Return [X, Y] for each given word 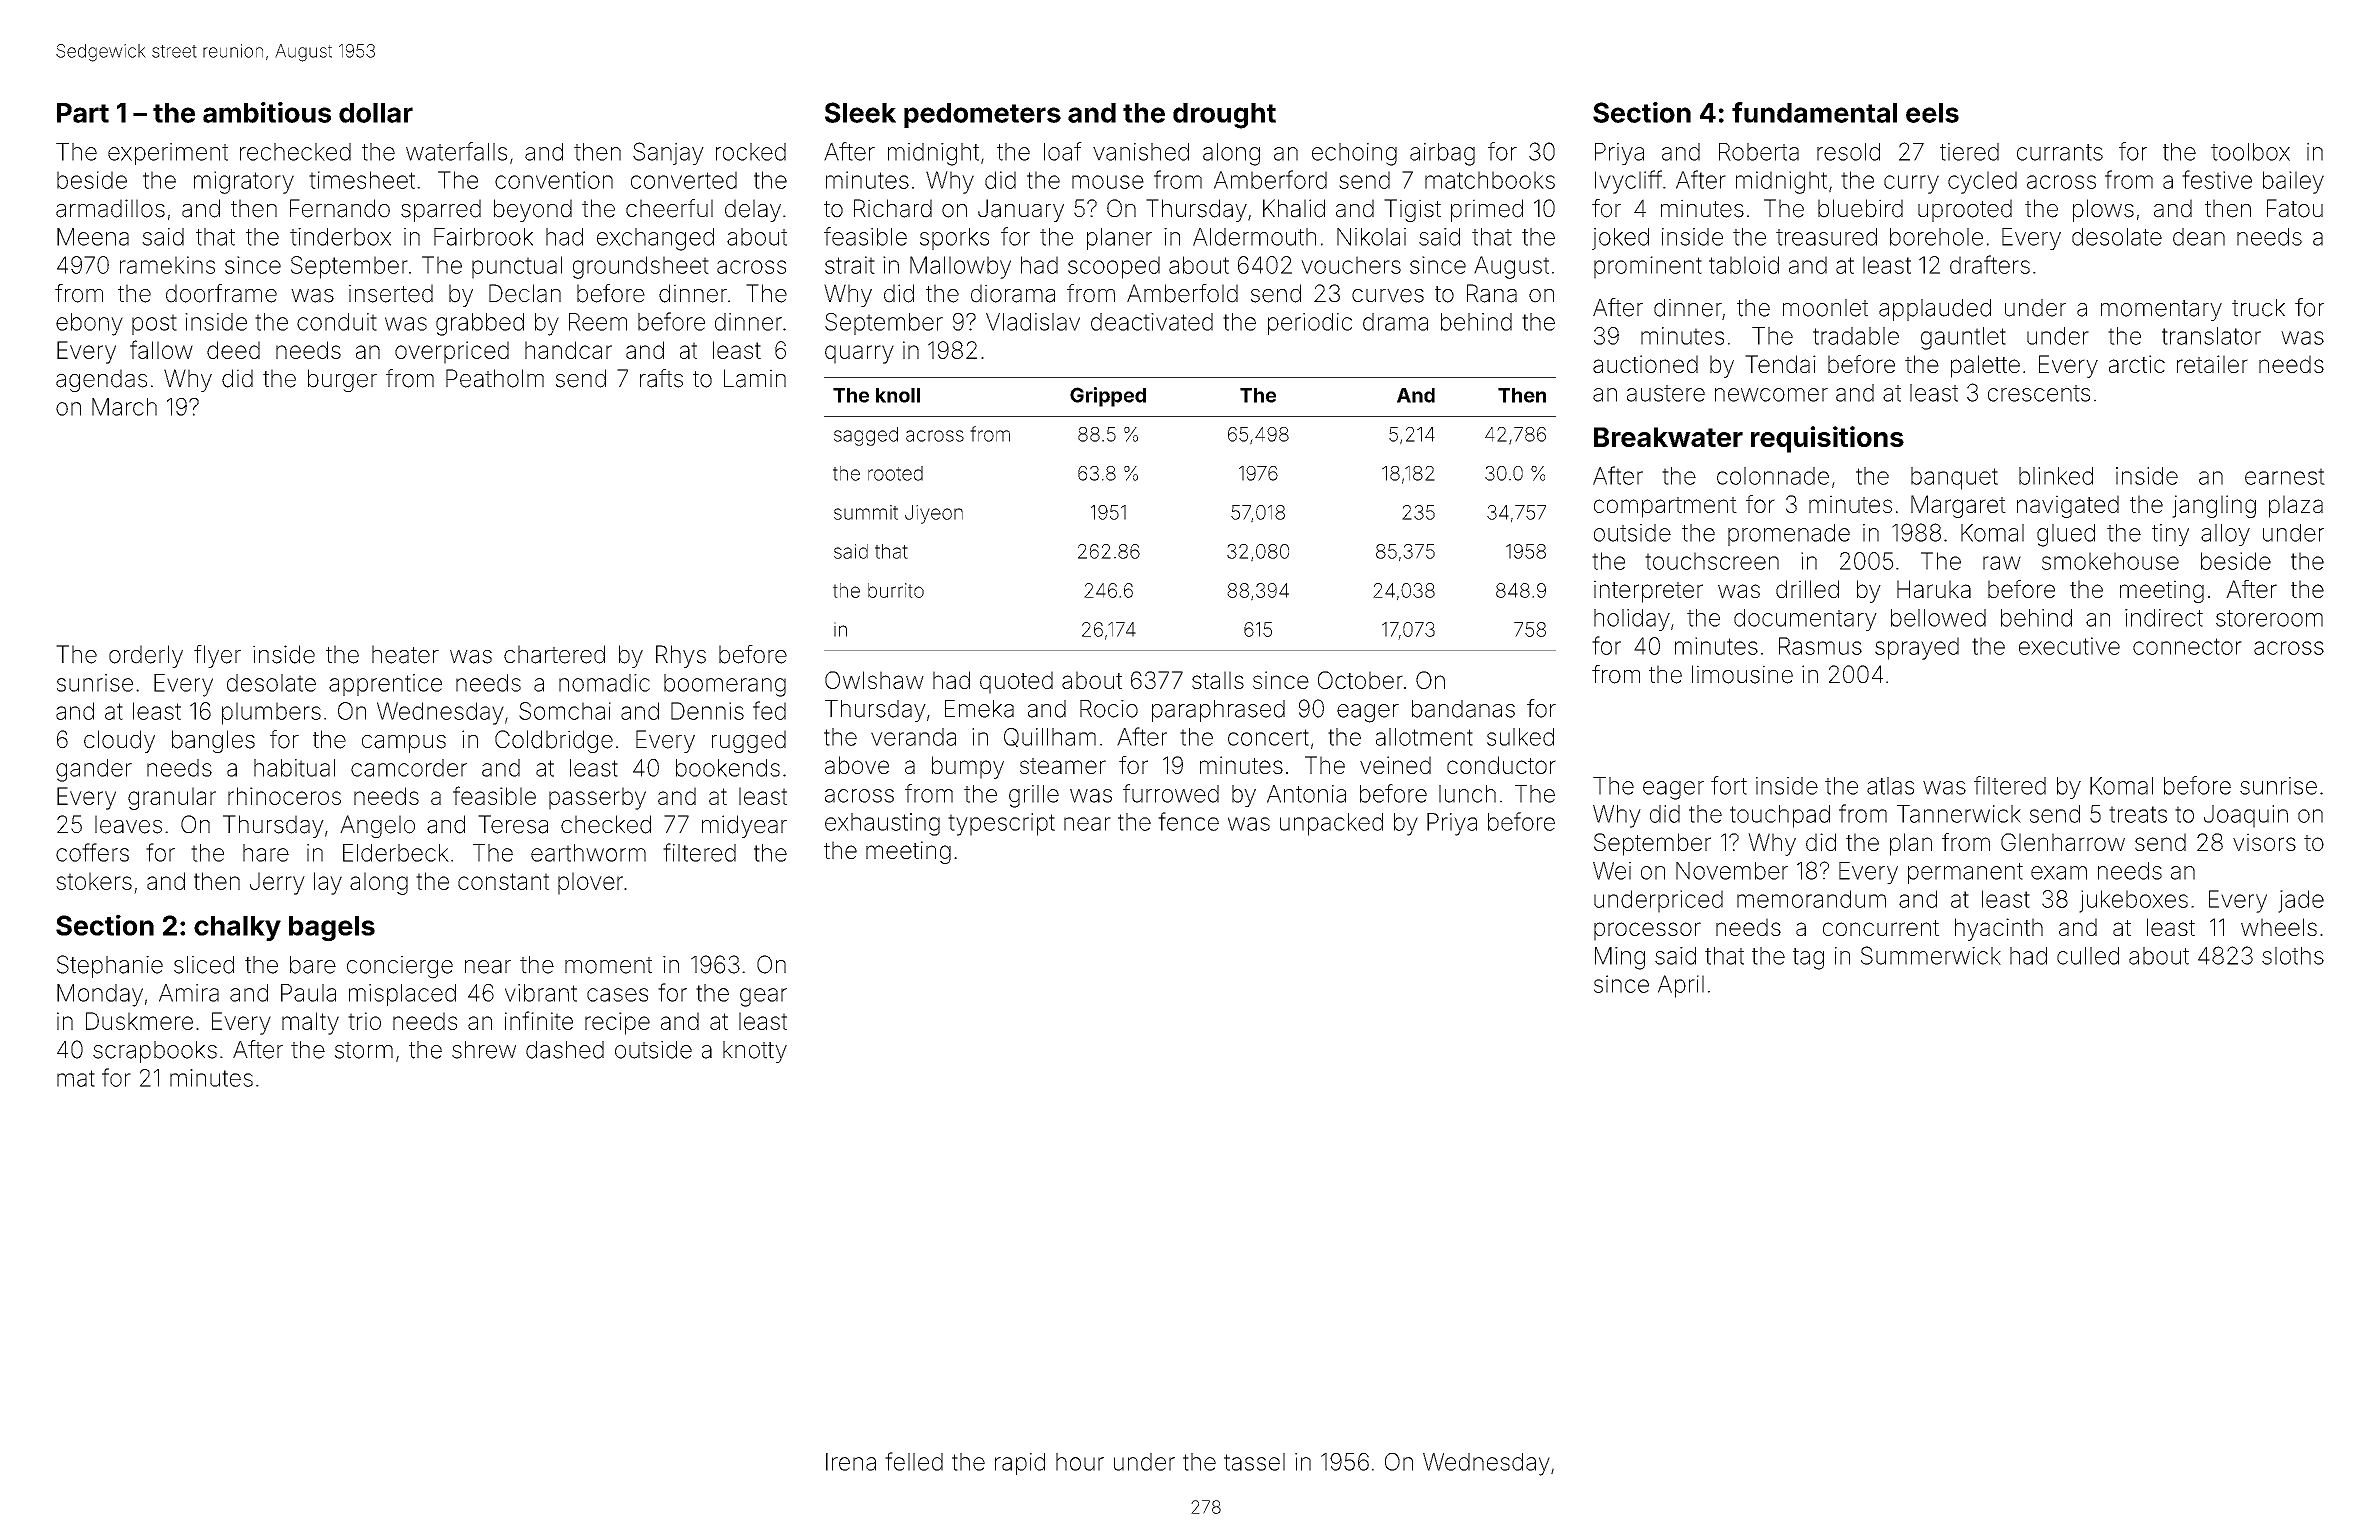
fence [1188, 821]
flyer [217, 656]
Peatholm [495, 378]
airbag [1442, 154]
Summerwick [1931, 955]
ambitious [267, 112]
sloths [2293, 956]
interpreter [1648, 591]
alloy [2225, 535]
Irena [851, 1462]
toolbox [2250, 152]
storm [364, 1050]
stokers [94, 881]
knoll [898, 395]
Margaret [1958, 506]
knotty [755, 1052]
